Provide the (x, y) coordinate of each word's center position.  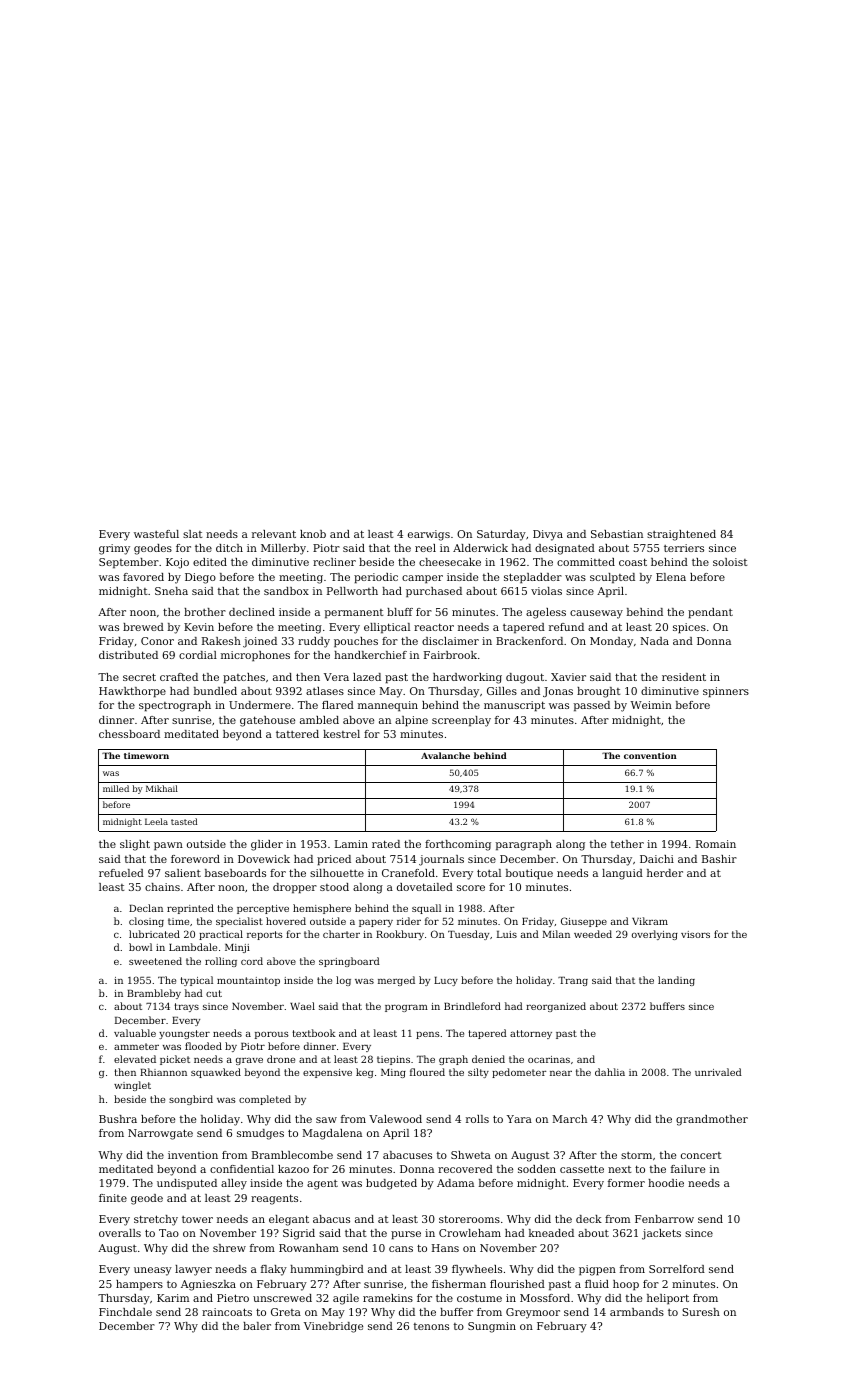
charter (341, 934)
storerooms (469, 1219)
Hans (445, 1248)
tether (627, 844)
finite (113, 1198)
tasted (184, 821)
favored (143, 577)
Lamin (351, 844)
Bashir (719, 859)
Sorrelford (677, 1269)
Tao (169, 1233)
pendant (710, 613)
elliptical (387, 628)
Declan (146, 908)
